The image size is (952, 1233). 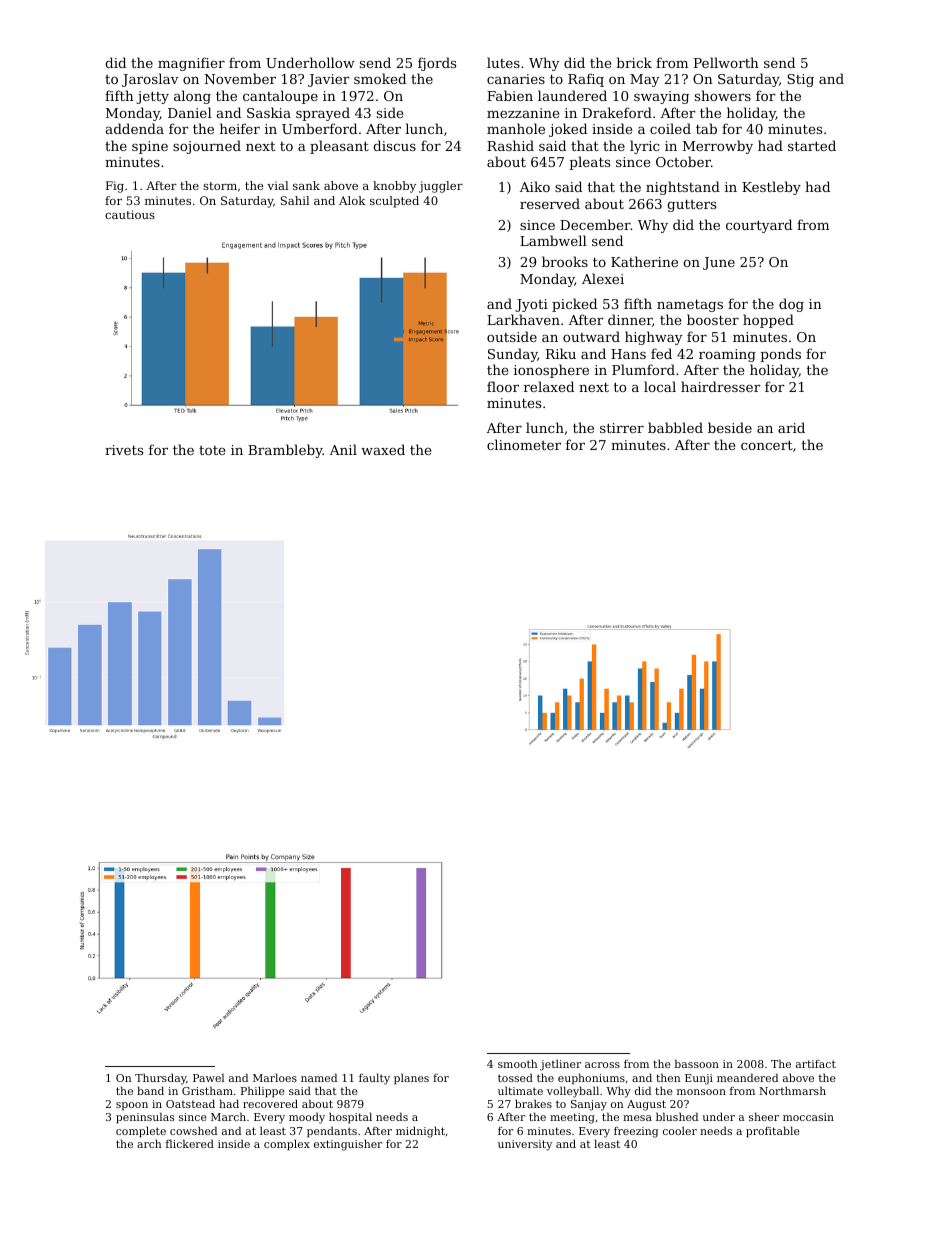 What do you see at coordinates (287, 1145) in the screenshot?
I see `complex` at bounding box center [287, 1145].
